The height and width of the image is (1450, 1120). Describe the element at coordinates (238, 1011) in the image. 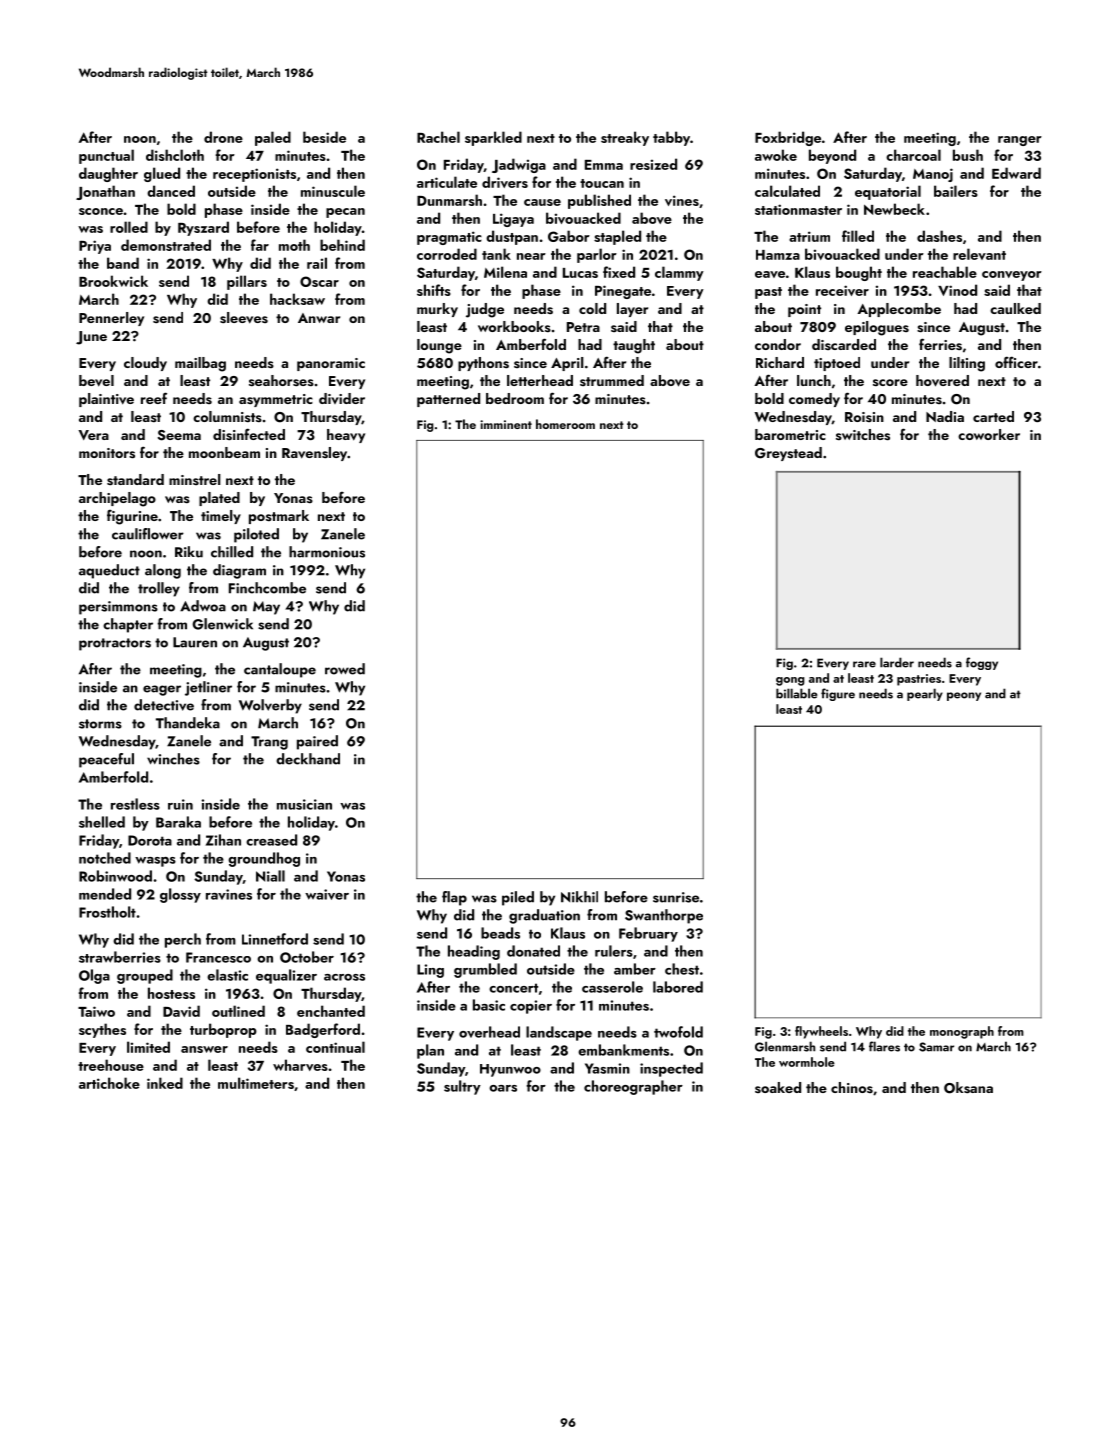

I see `outlined` at that location.
